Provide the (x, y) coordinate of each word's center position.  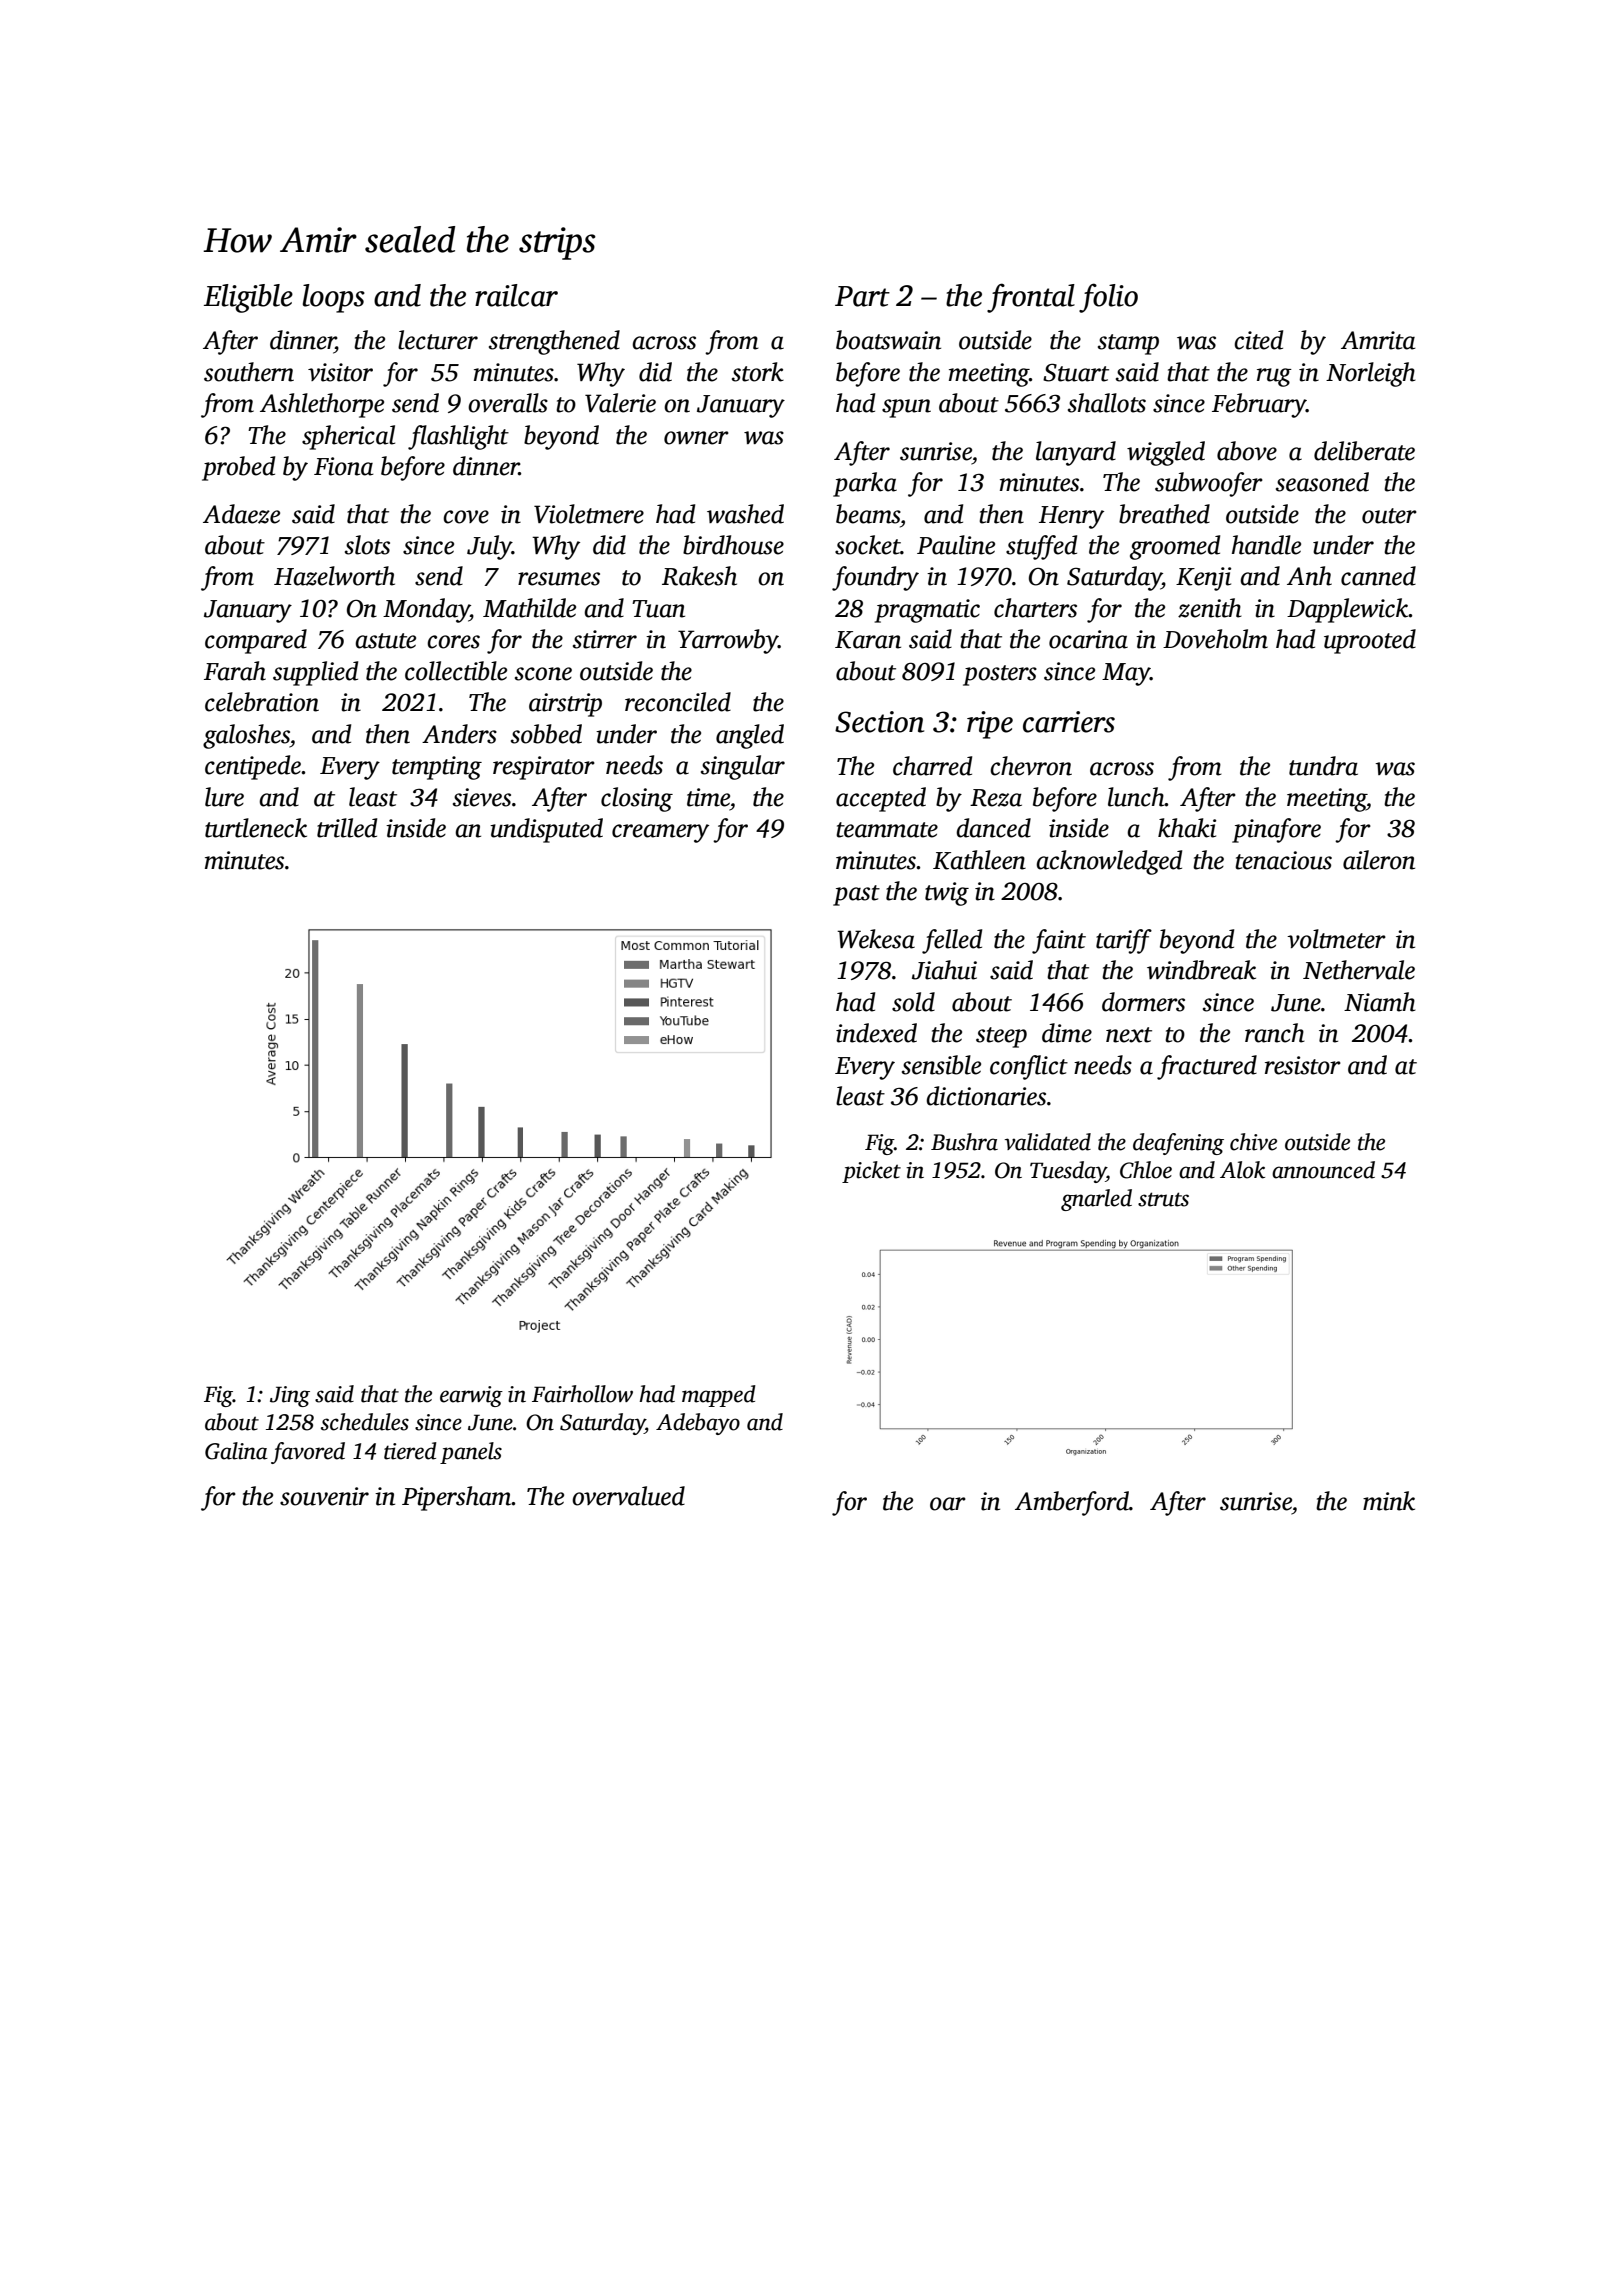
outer (1389, 516)
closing (637, 799)
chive (1253, 1142)
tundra (1323, 766)
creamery (660, 833)
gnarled (1096, 1200)
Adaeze (241, 514)
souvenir (324, 1496)
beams (868, 514)
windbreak (1201, 970)
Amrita (1378, 340)
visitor (340, 372)
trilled (347, 828)
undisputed (546, 830)
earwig (471, 1396)
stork (758, 372)
